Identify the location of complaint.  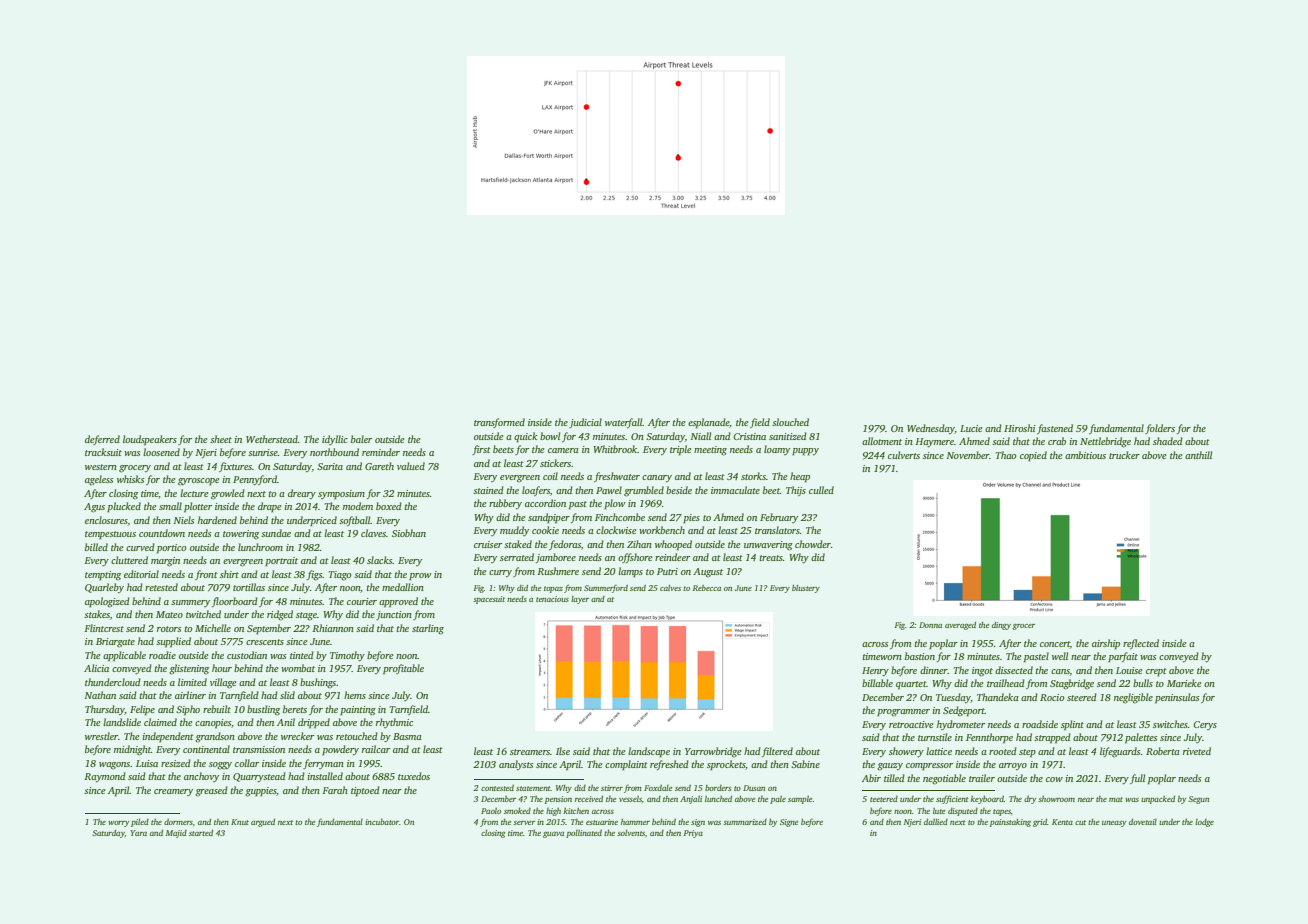
(626, 765).
